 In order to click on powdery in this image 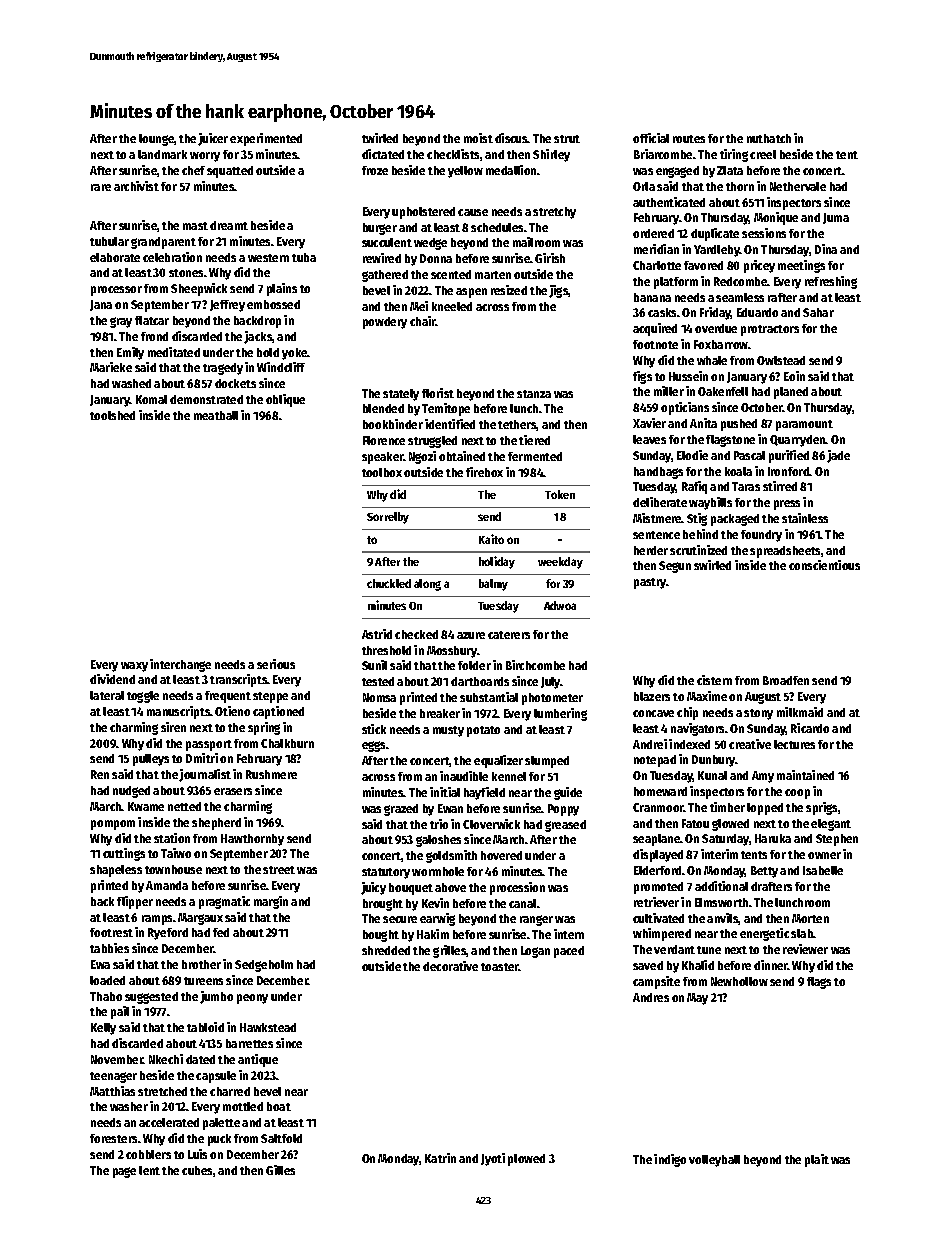, I will do `click(385, 323)`.
